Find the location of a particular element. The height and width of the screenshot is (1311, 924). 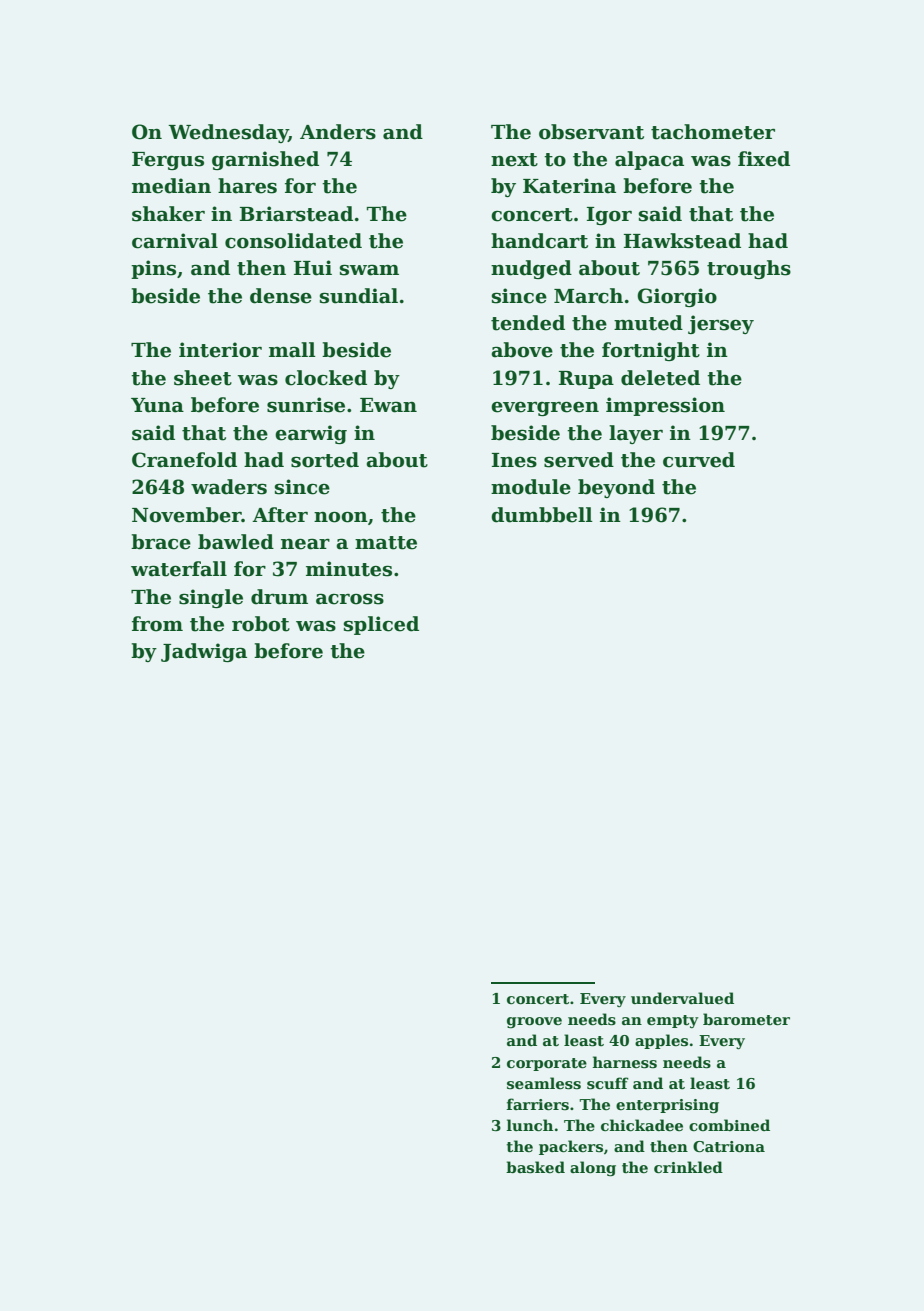

waders is located at coordinates (229, 487).
